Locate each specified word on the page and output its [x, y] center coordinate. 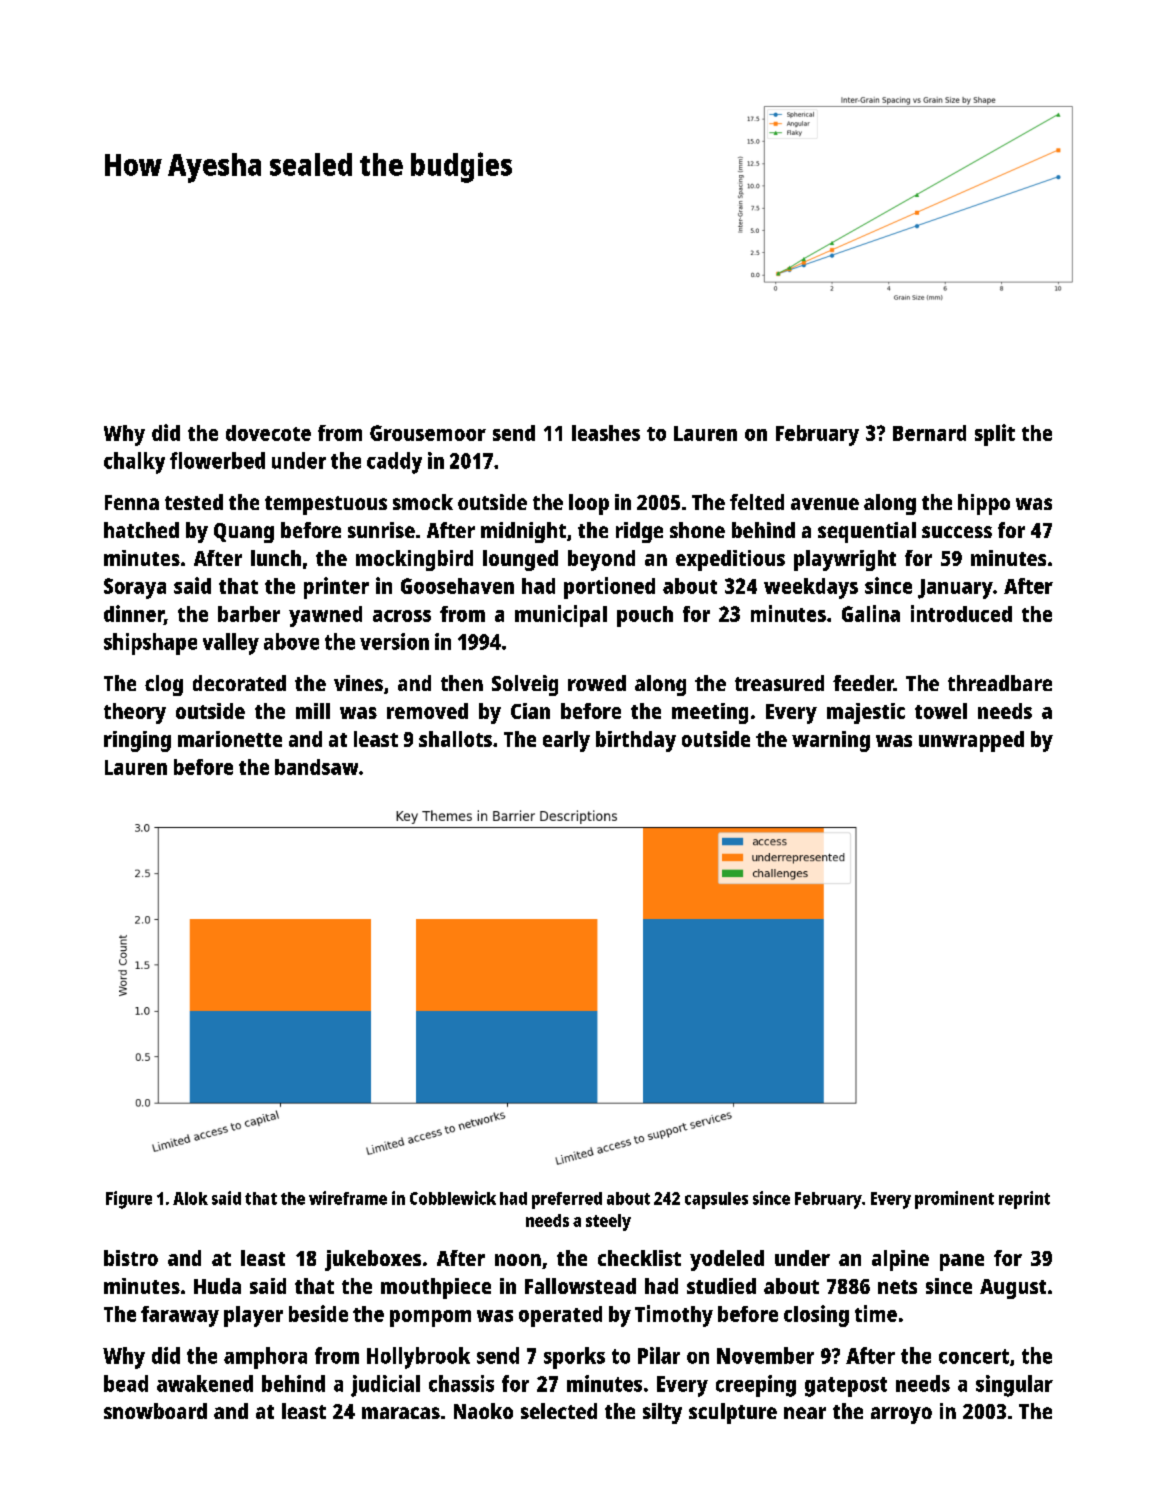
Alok [190, 1198]
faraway [180, 1316]
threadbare [1000, 683]
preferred [567, 1200]
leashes [606, 433]
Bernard [929, 433]
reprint [1024, 1200]
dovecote [268, 433]
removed [427, 711]
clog [164, 685]
